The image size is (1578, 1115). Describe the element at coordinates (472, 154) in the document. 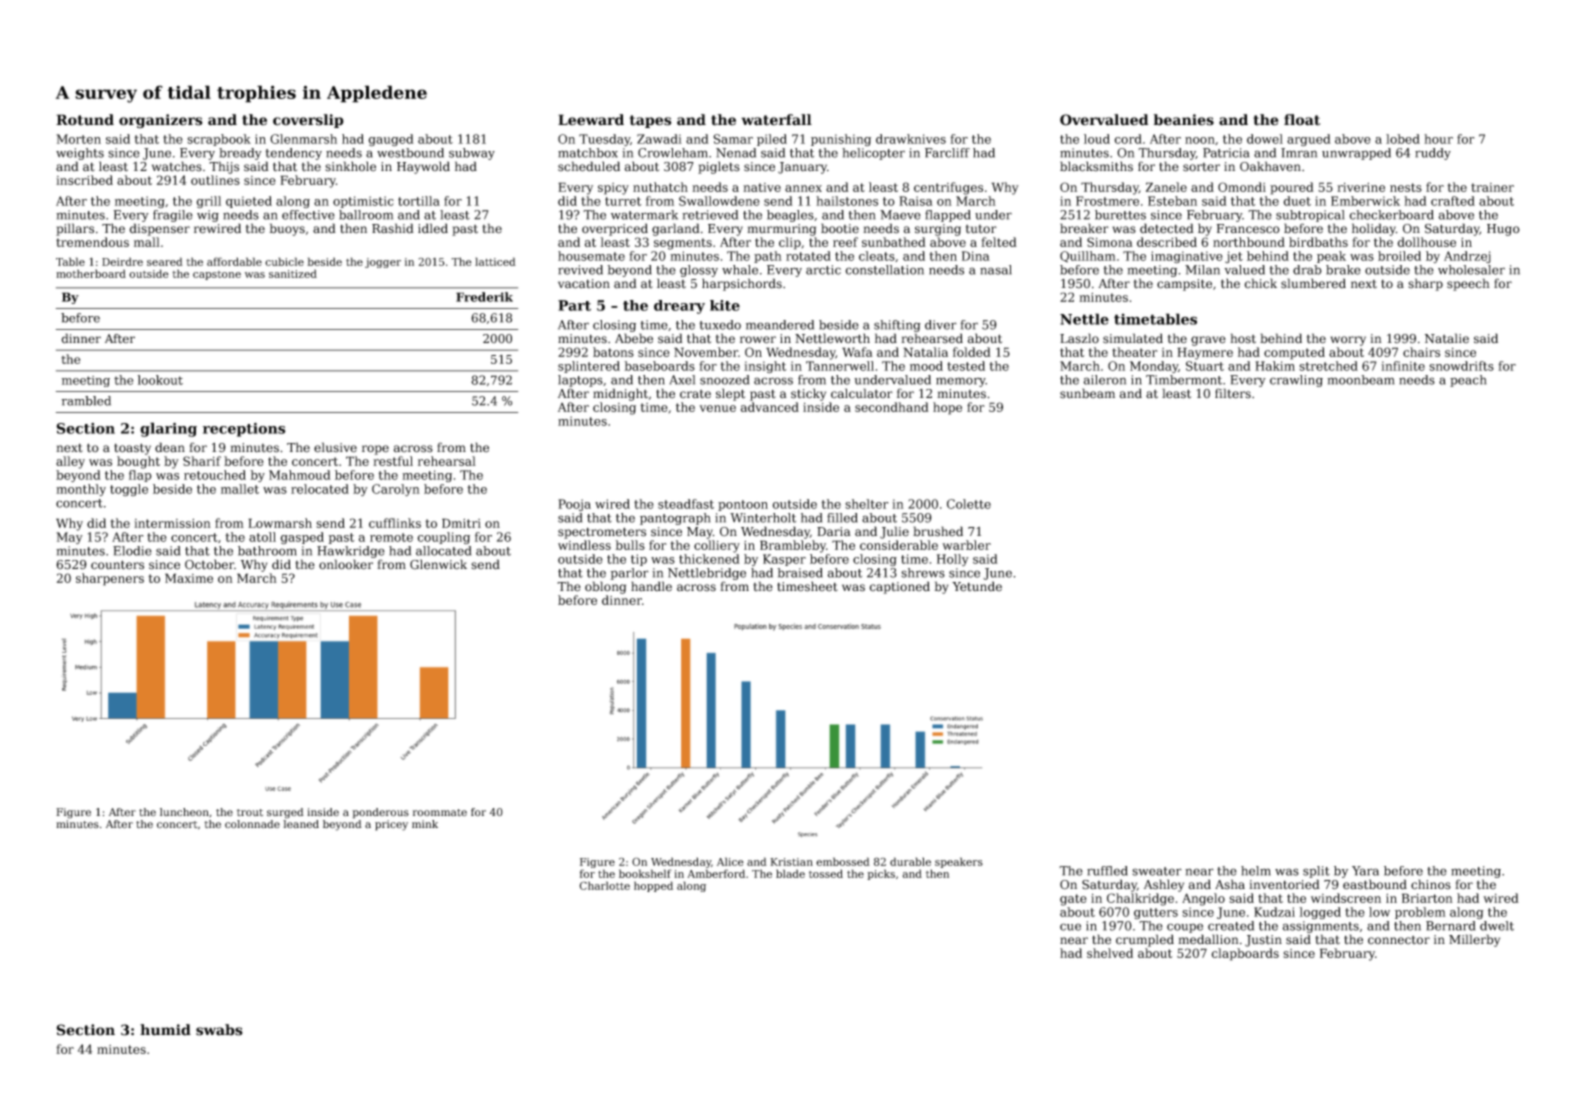

I see `subway` at that location.
